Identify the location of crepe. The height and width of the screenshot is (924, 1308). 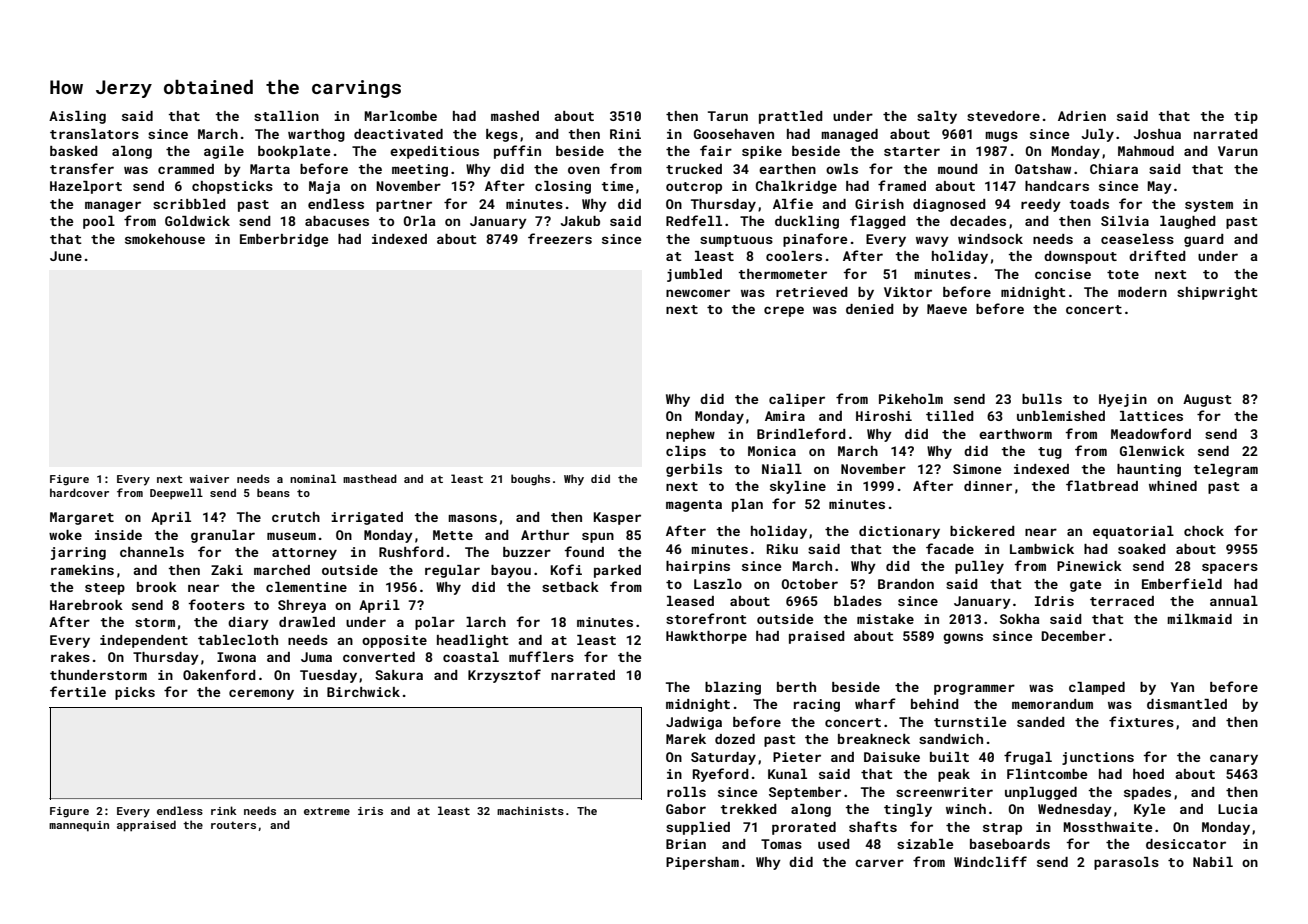
(784, 311).
